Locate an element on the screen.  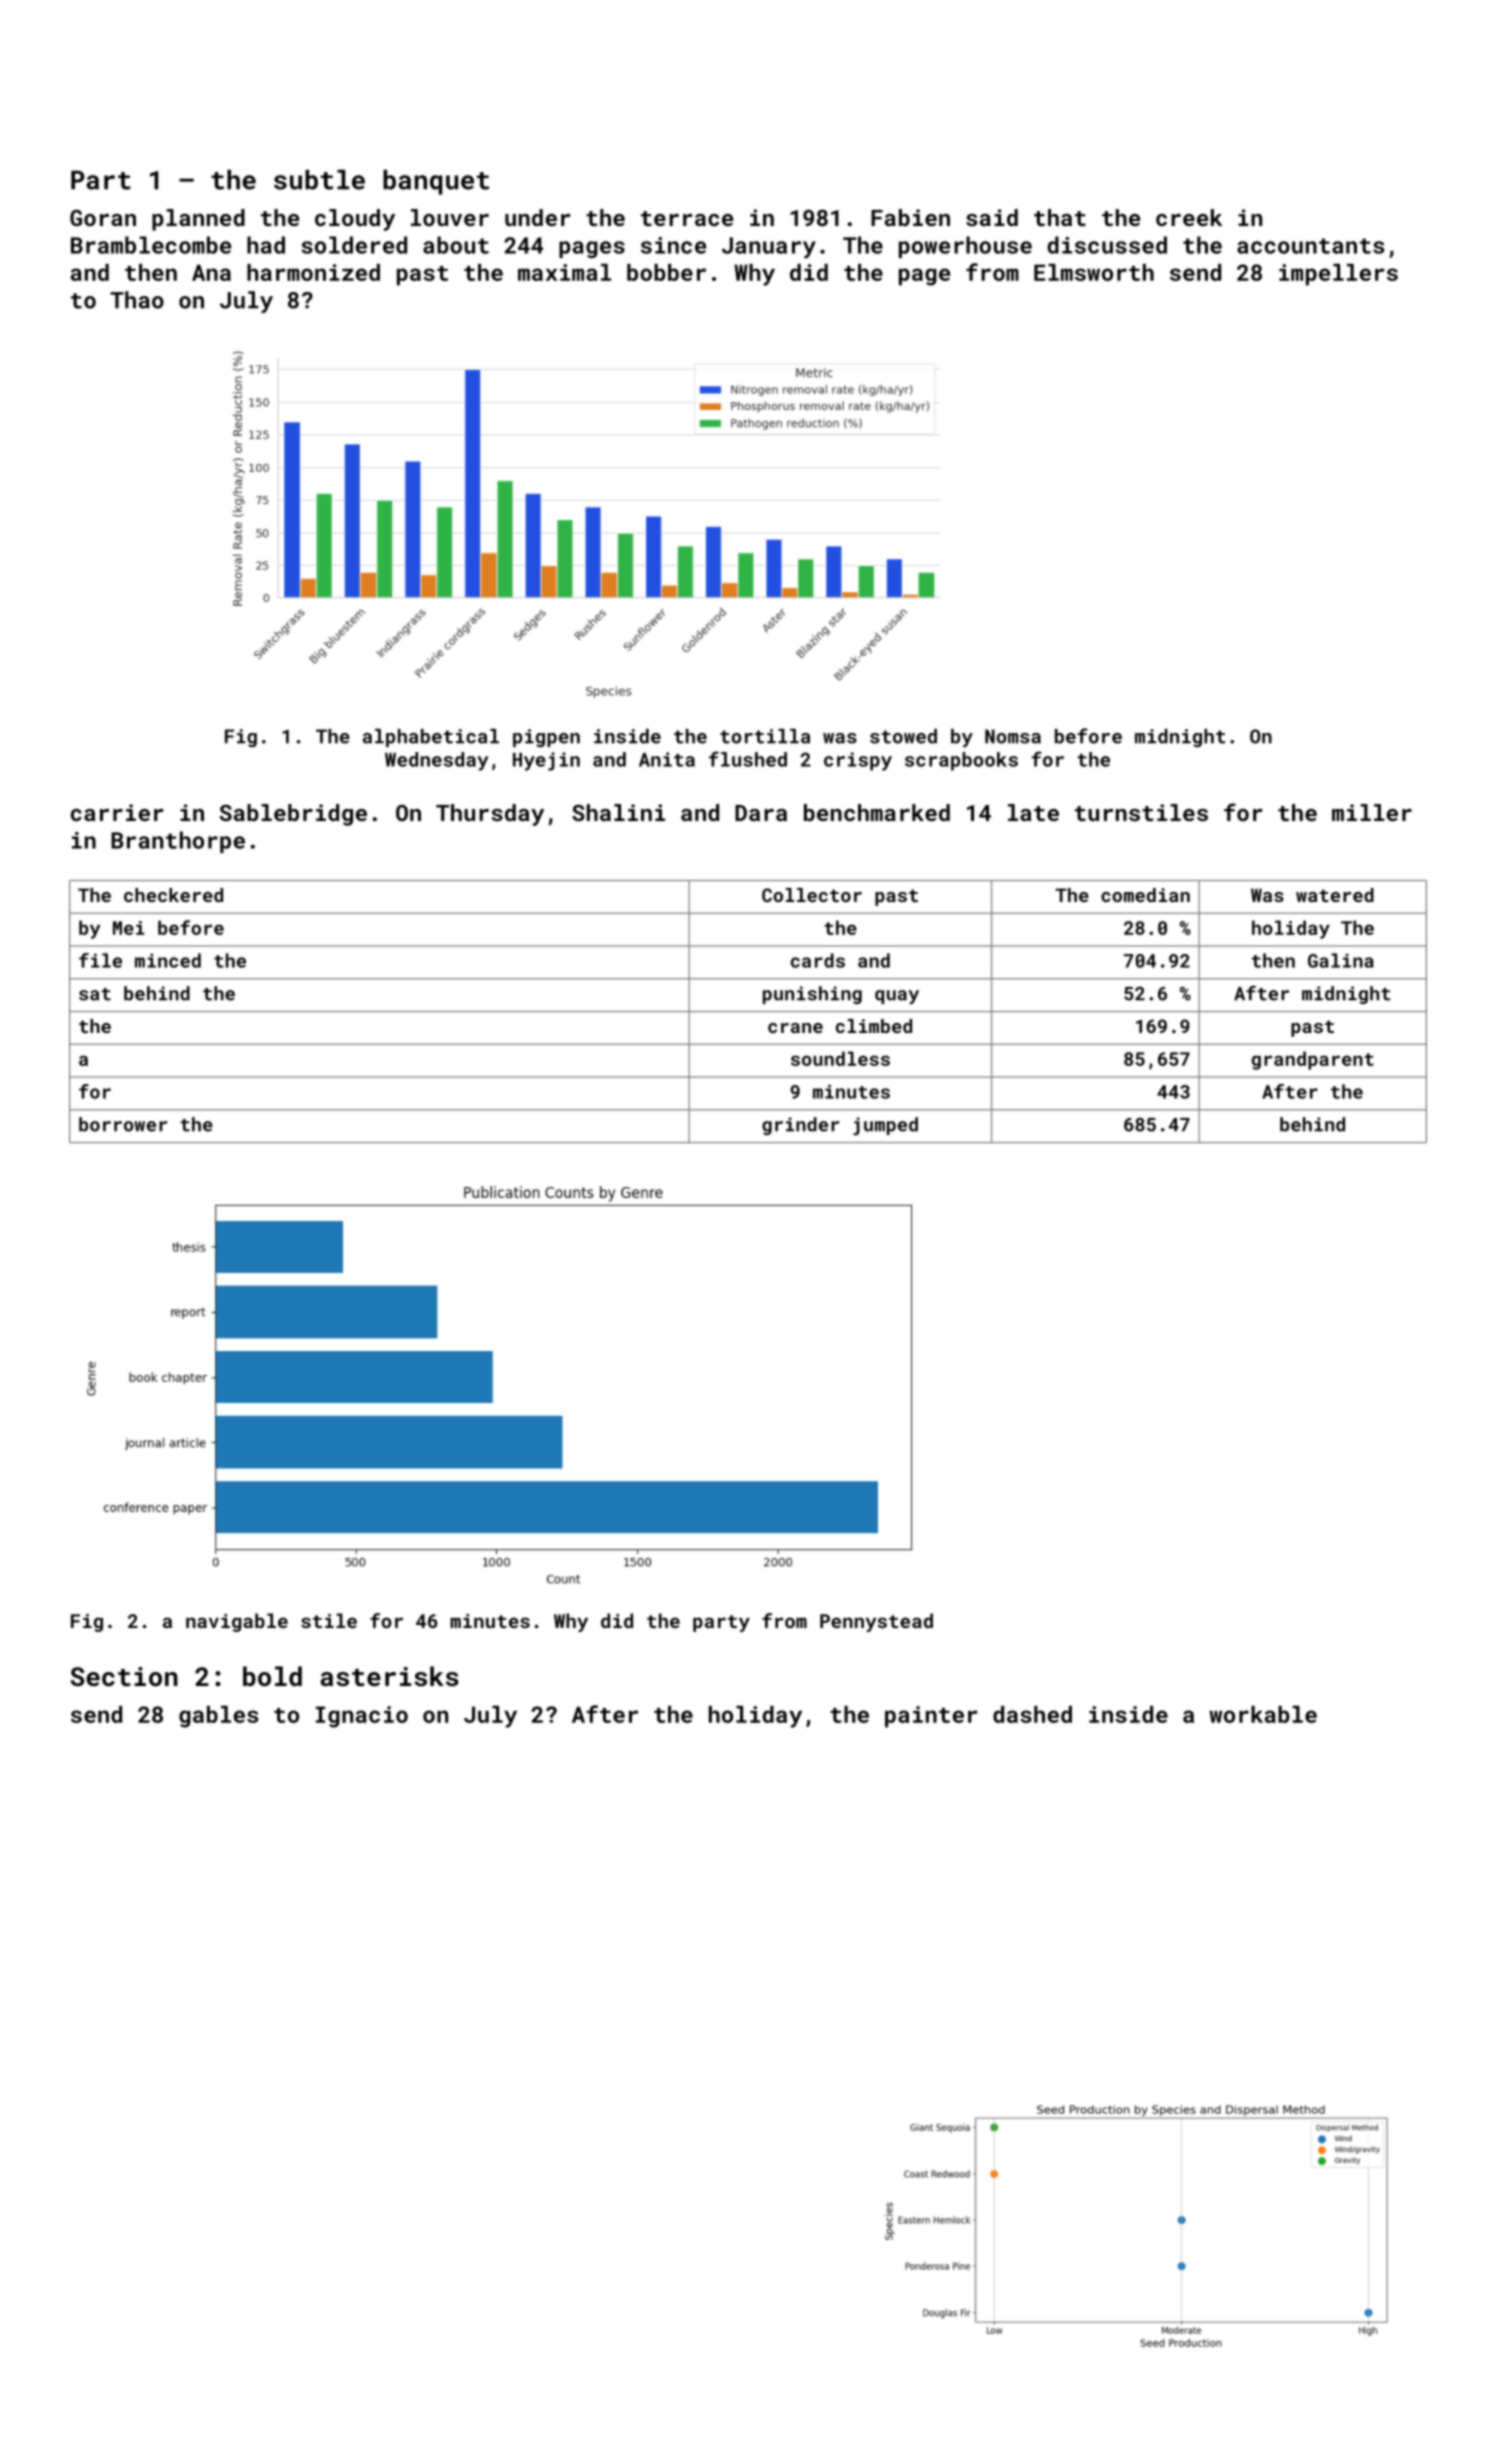
impellers is located at coordinates (1338, 275).
